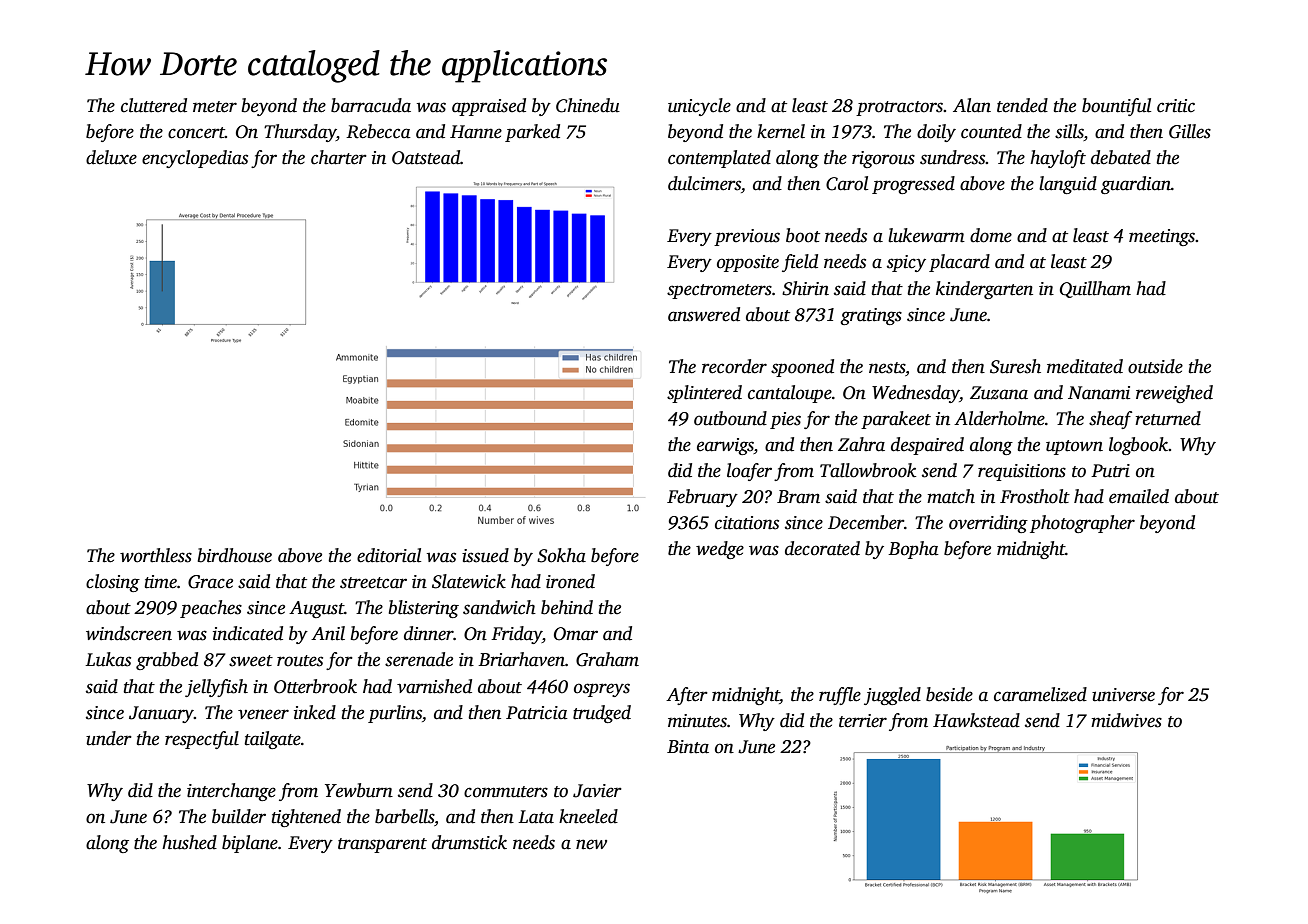 This screenshot has width=1308, height=924. Describe the element at coordinates (704, 183) in the screenshot. I see `dulcimers` at that location.
